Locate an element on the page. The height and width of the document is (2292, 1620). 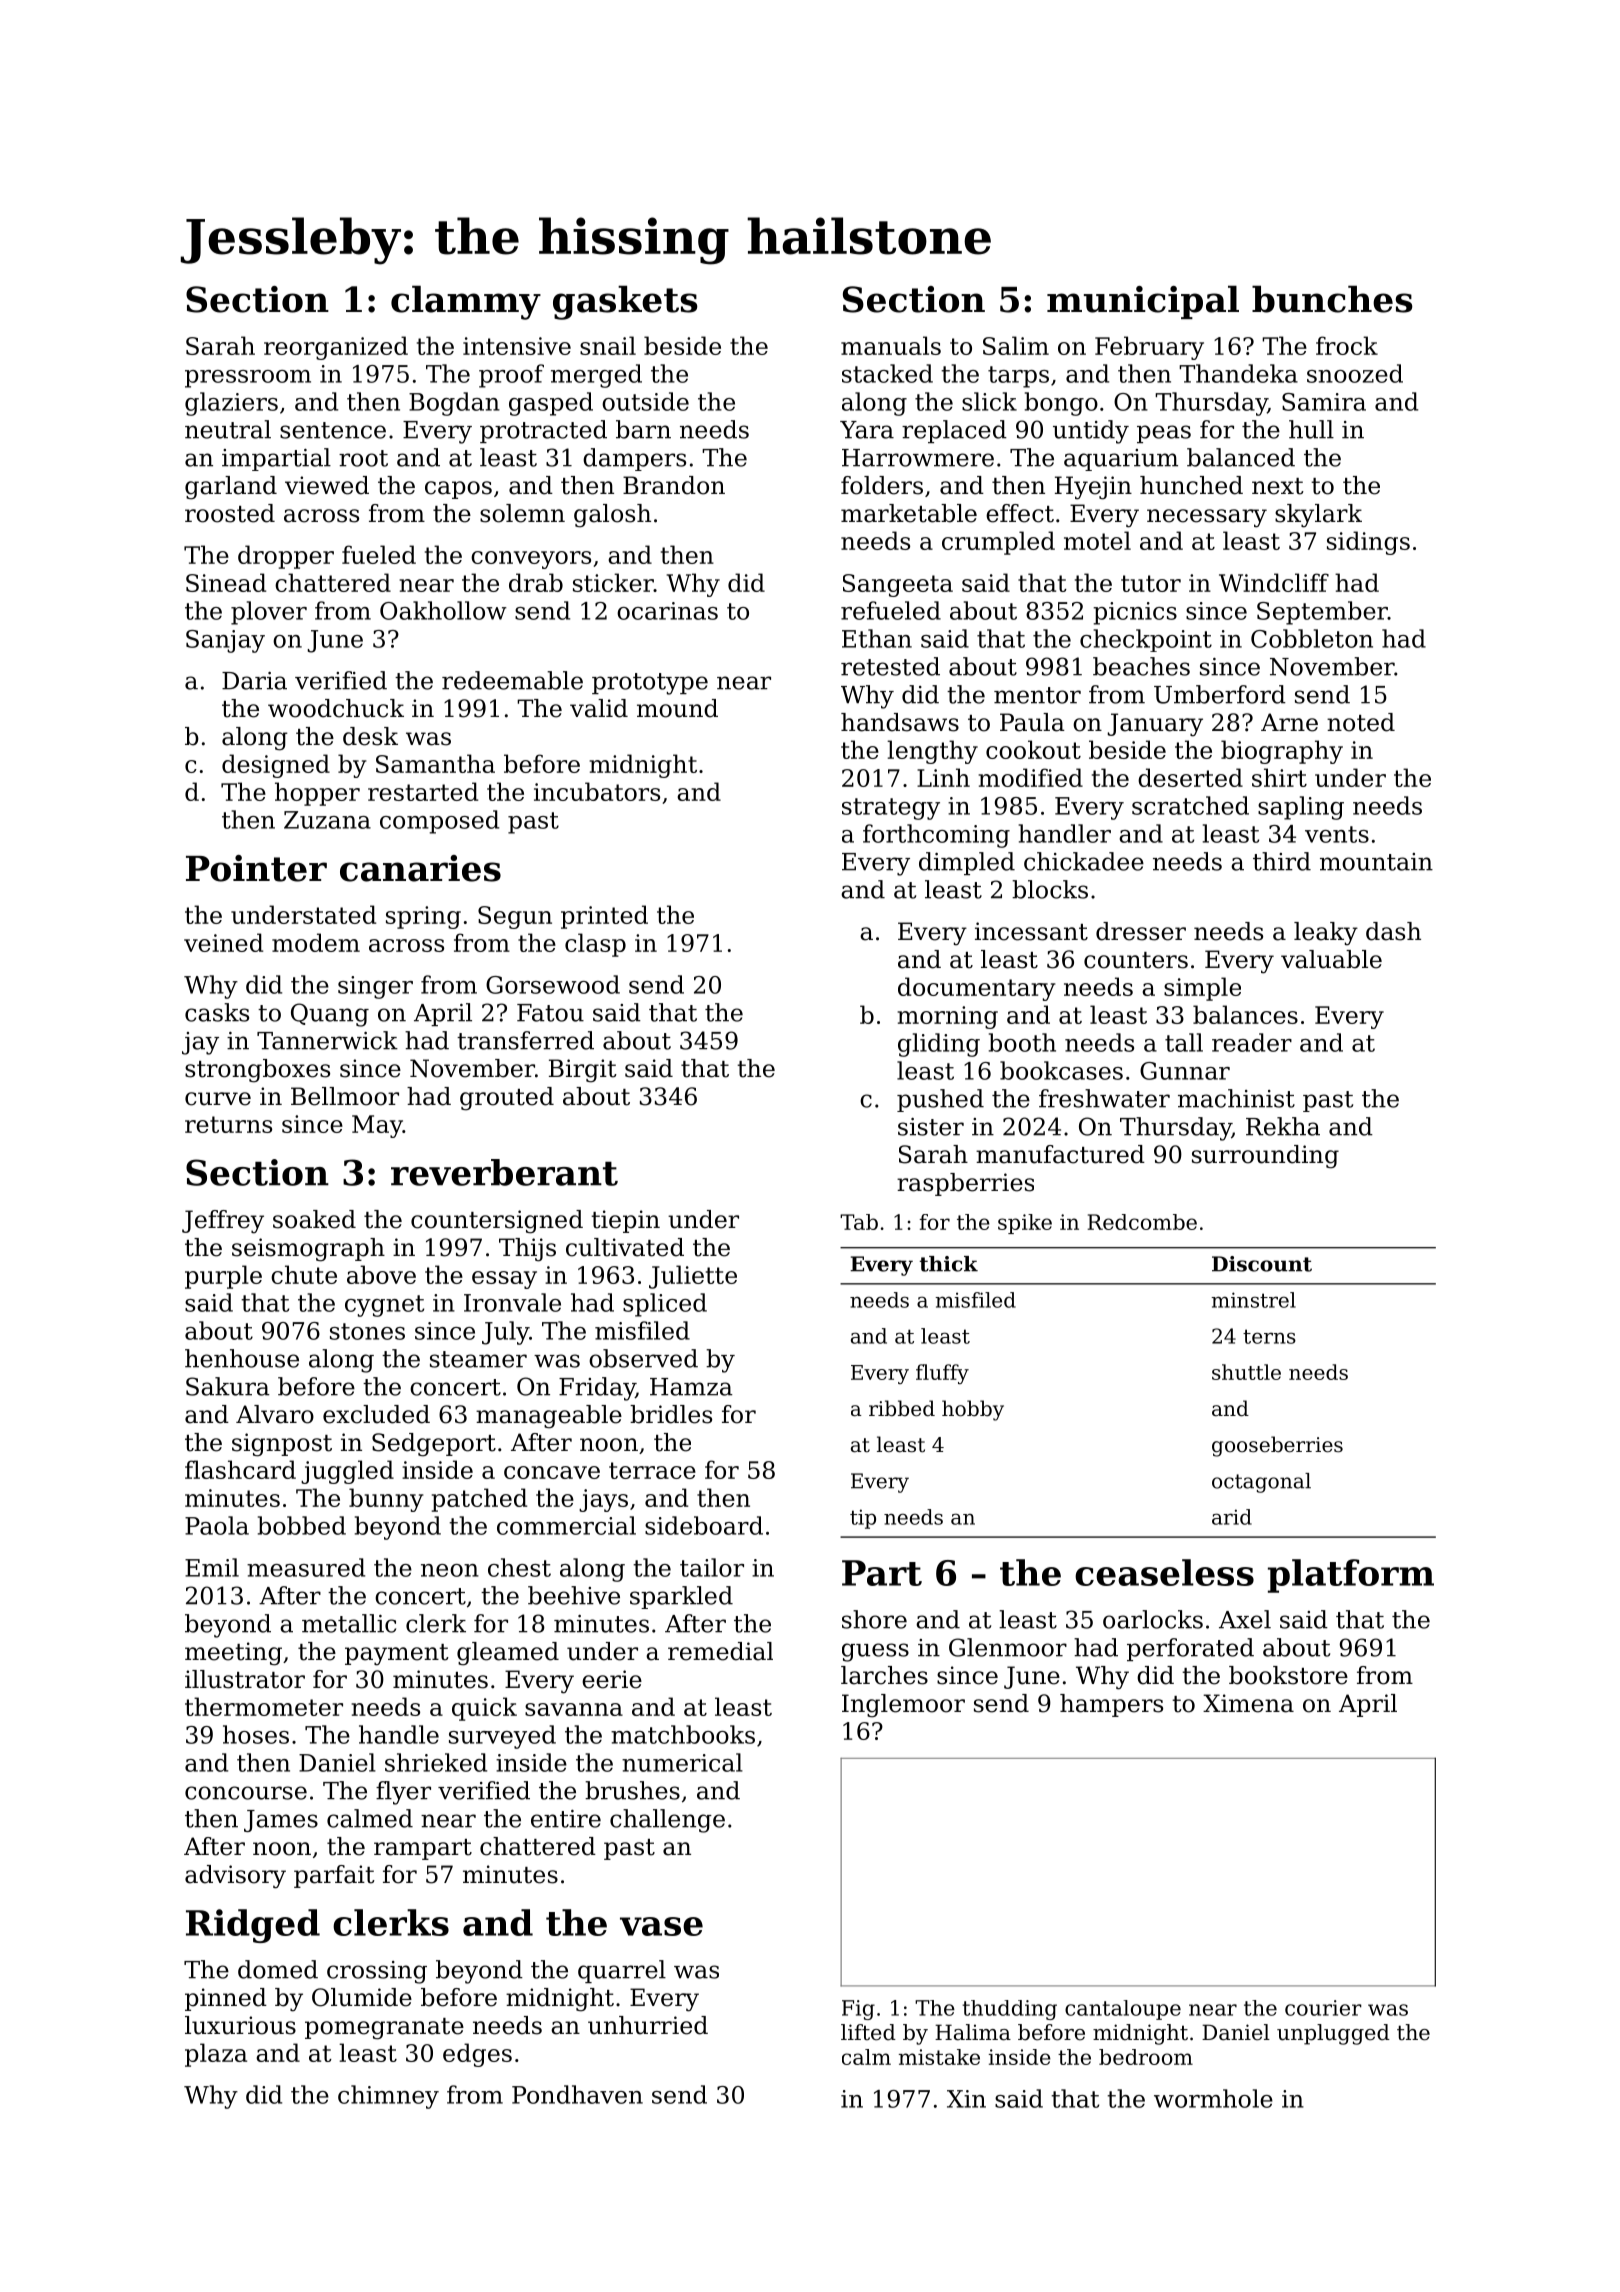
pushed is located at coordinates (940, 1100).
